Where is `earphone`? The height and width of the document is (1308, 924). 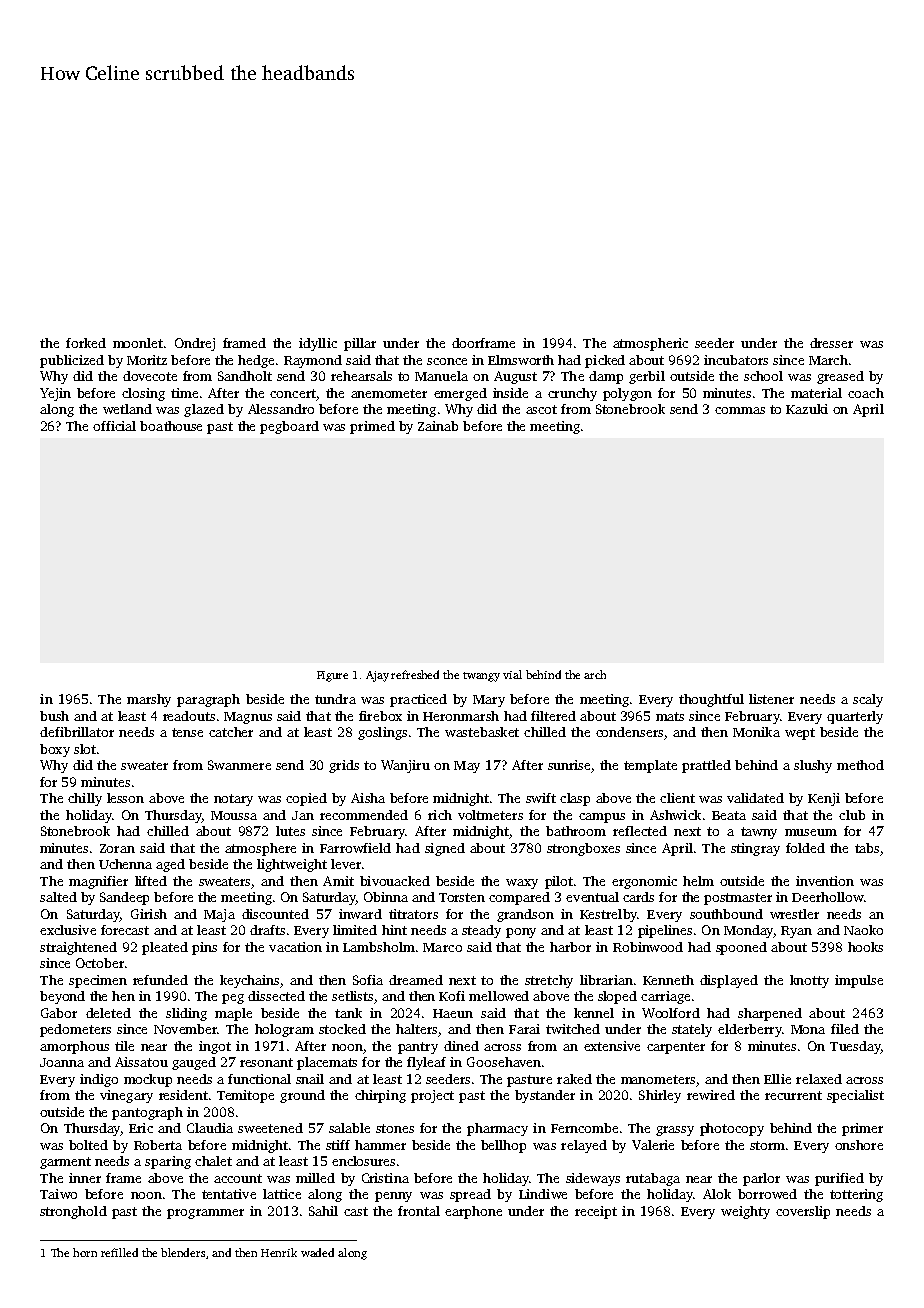
earphone is located at coordinates (473, 1212).
